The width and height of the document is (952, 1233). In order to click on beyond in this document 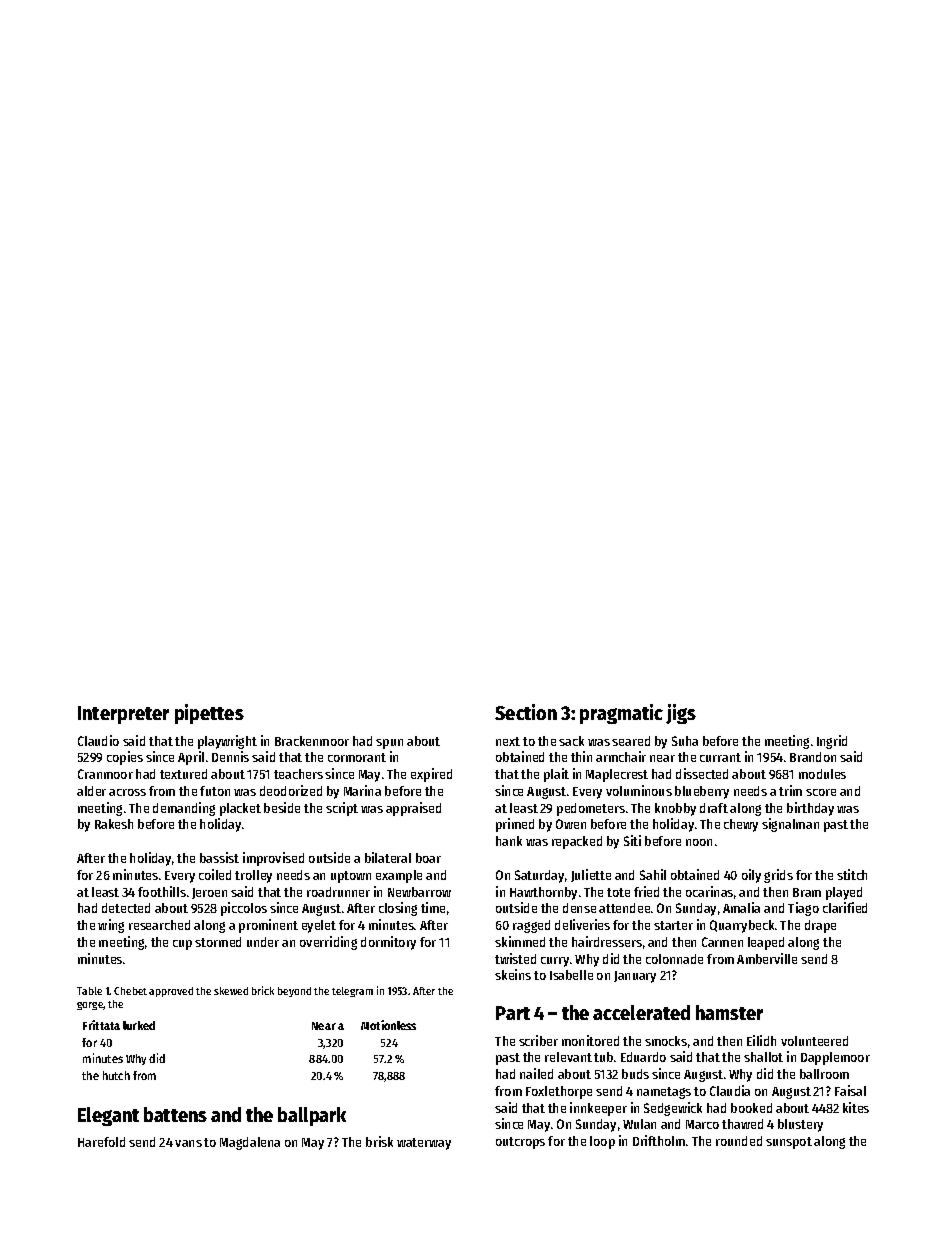, I will do `click(294, 992)`.
